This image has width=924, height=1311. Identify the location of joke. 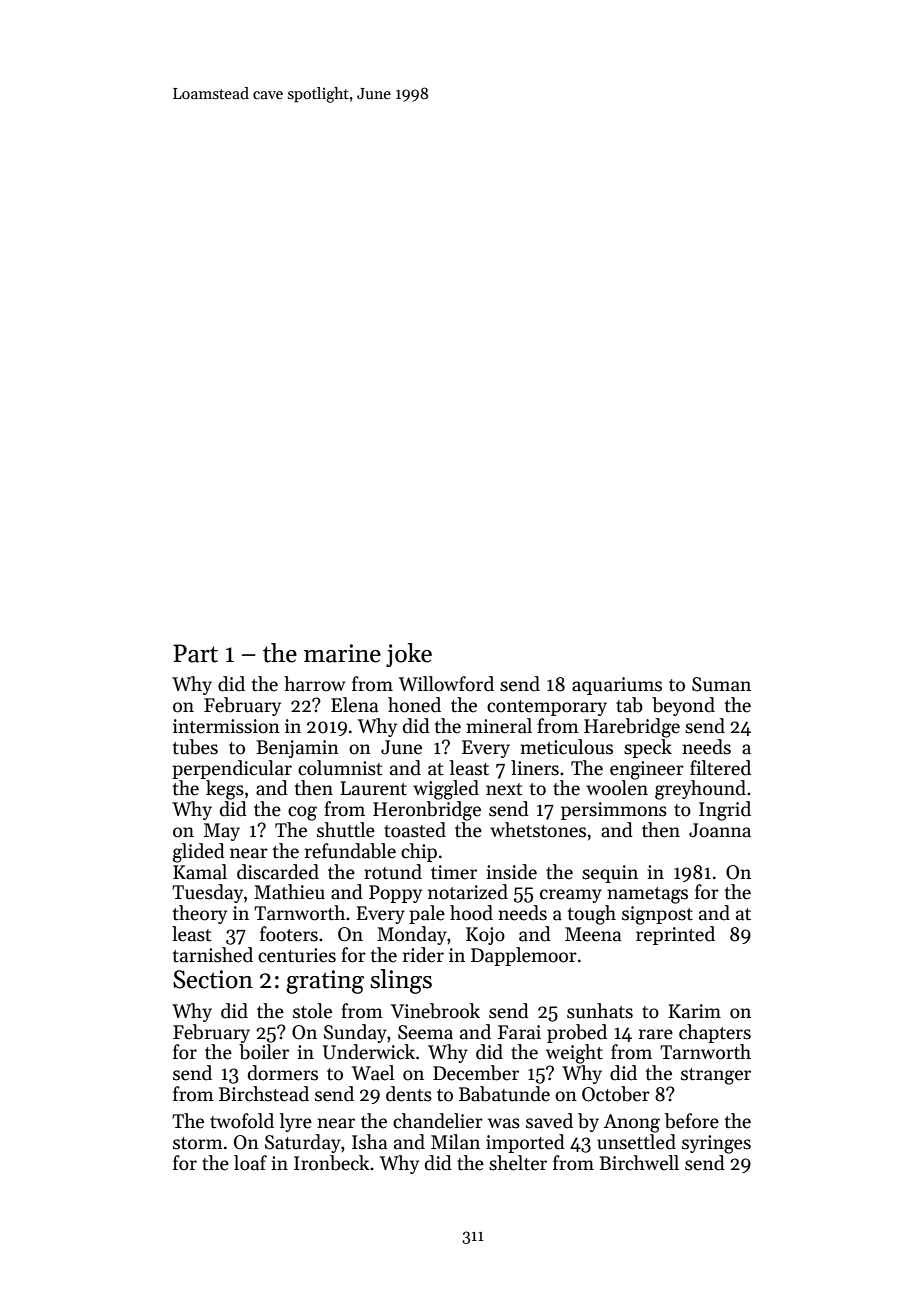
(409, 655).
